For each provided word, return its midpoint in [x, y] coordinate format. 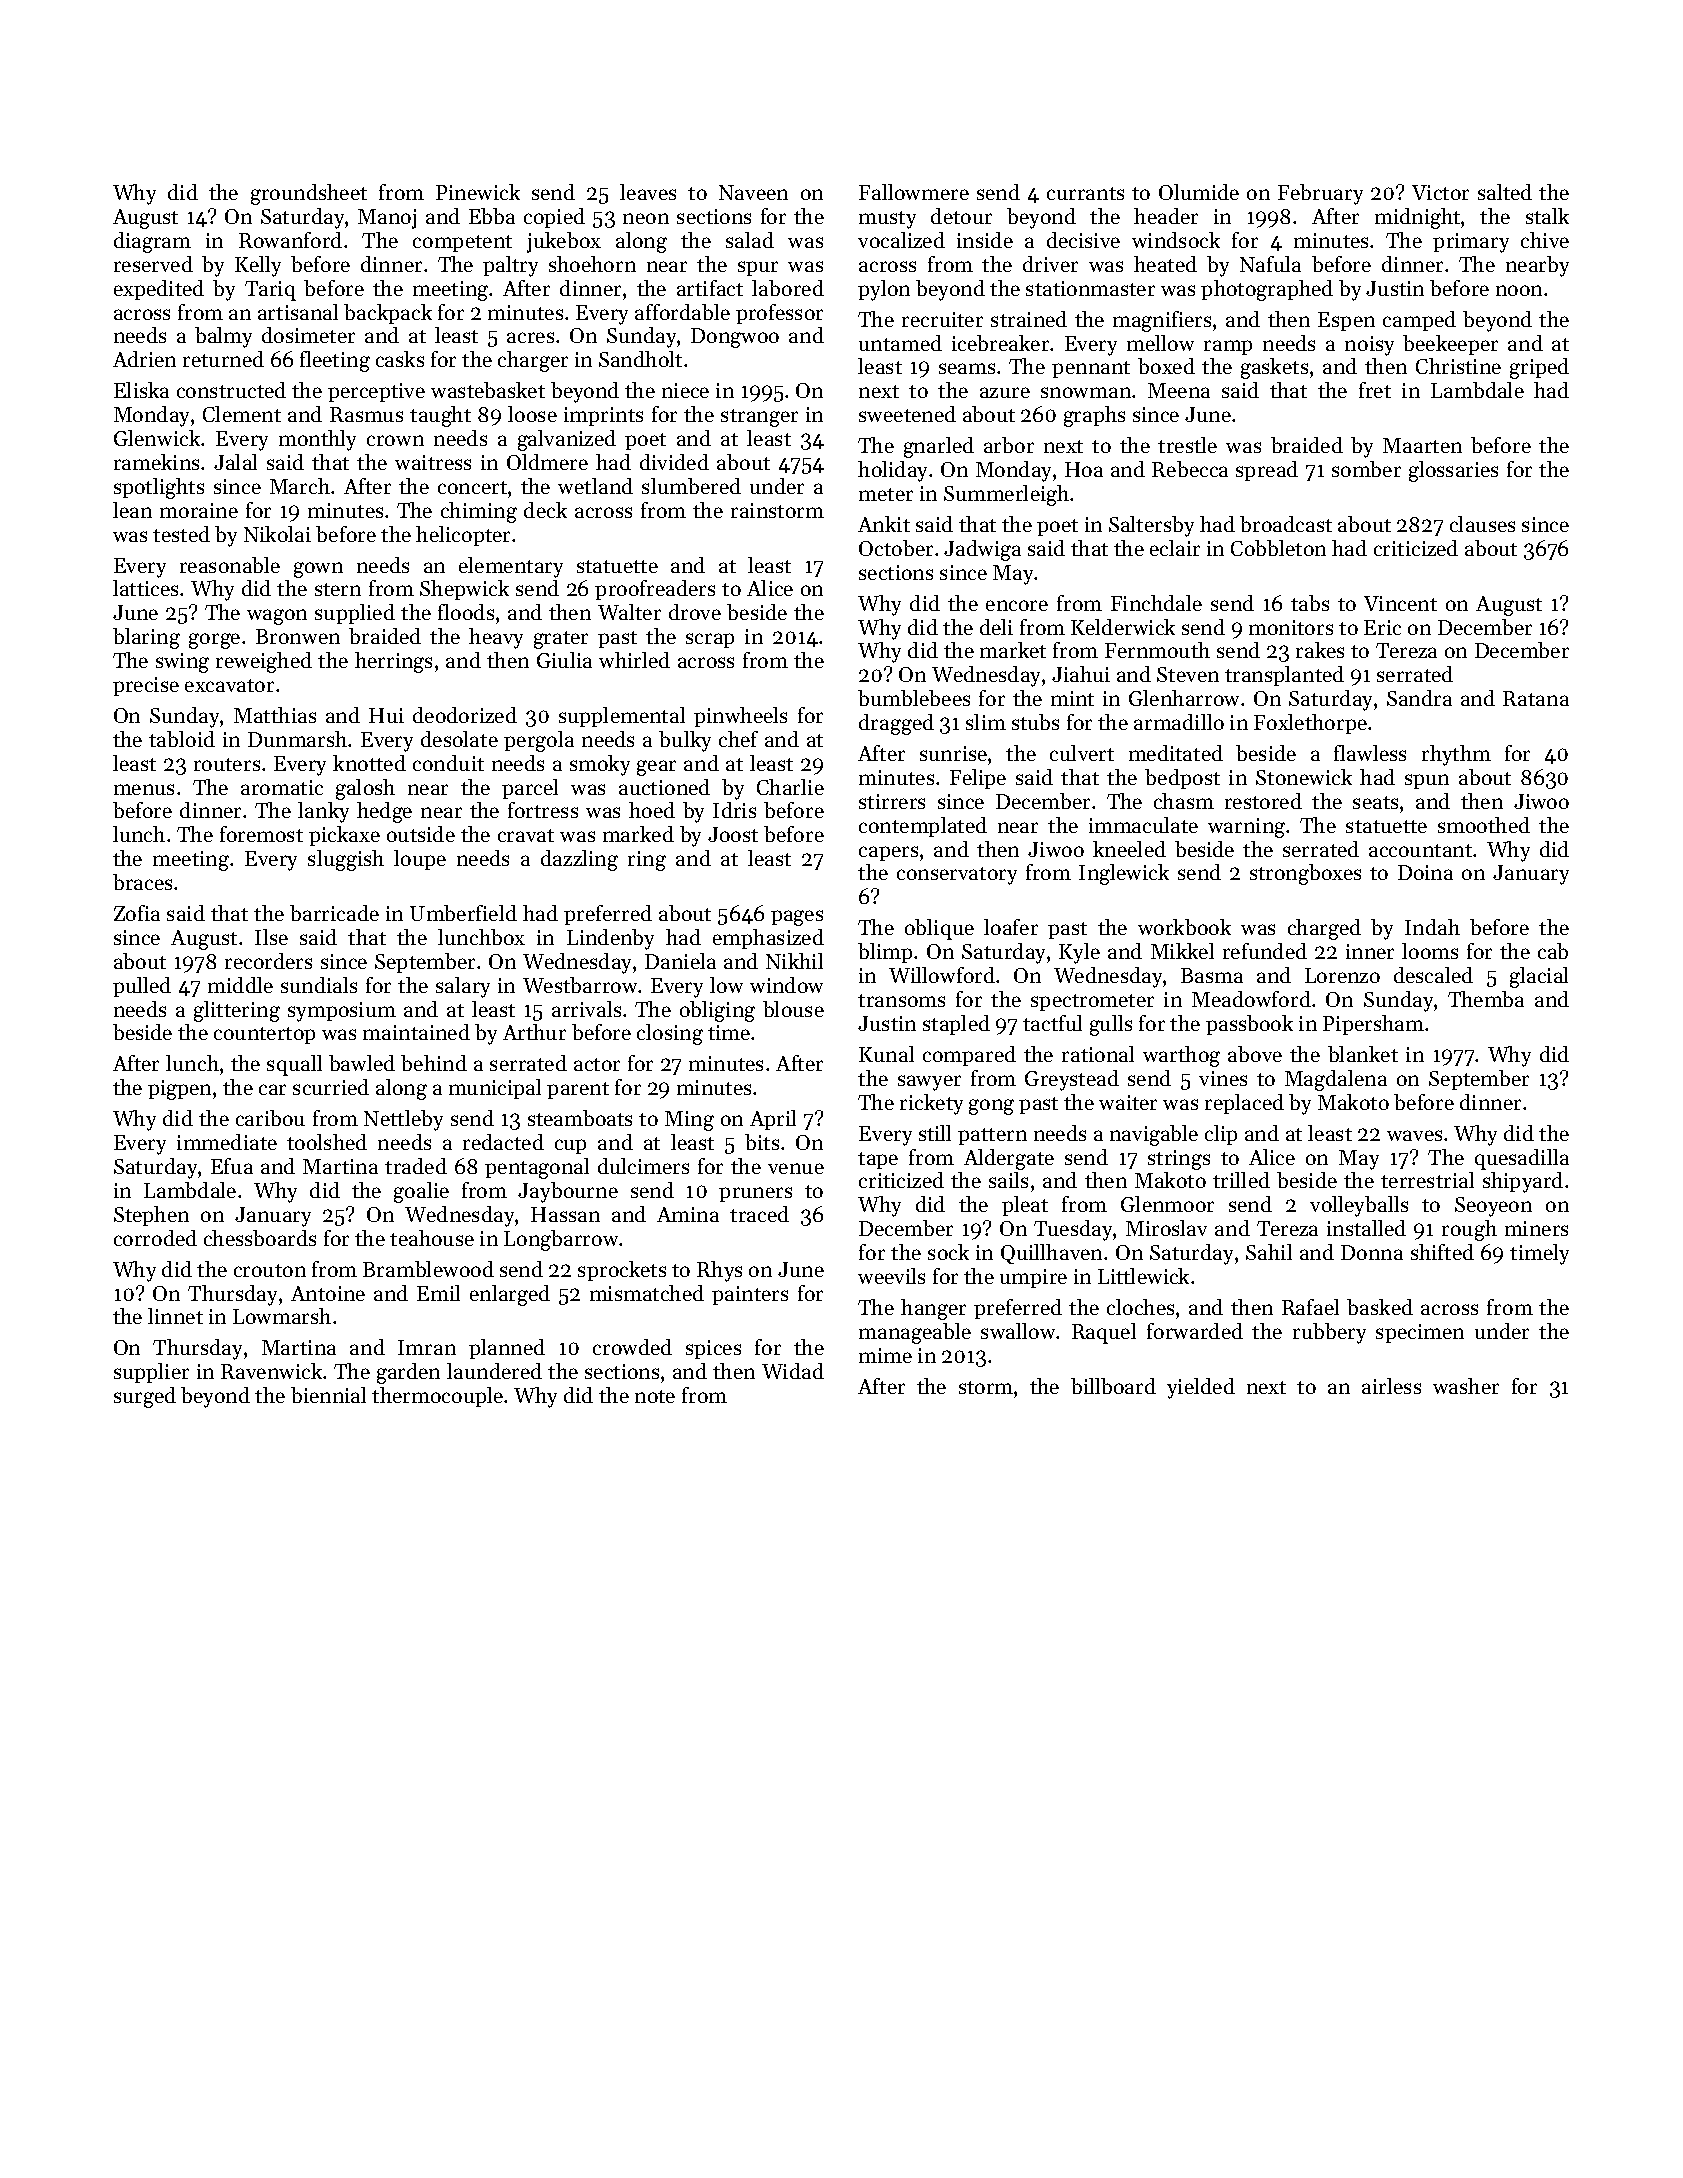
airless [1391, 1386]
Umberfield [463, 913]
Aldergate [1009, 1159]
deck [545, 510]
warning [1246, 828]
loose [532, 414]
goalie [421, 1192]
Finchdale [1156, 603]
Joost [733, 834]
